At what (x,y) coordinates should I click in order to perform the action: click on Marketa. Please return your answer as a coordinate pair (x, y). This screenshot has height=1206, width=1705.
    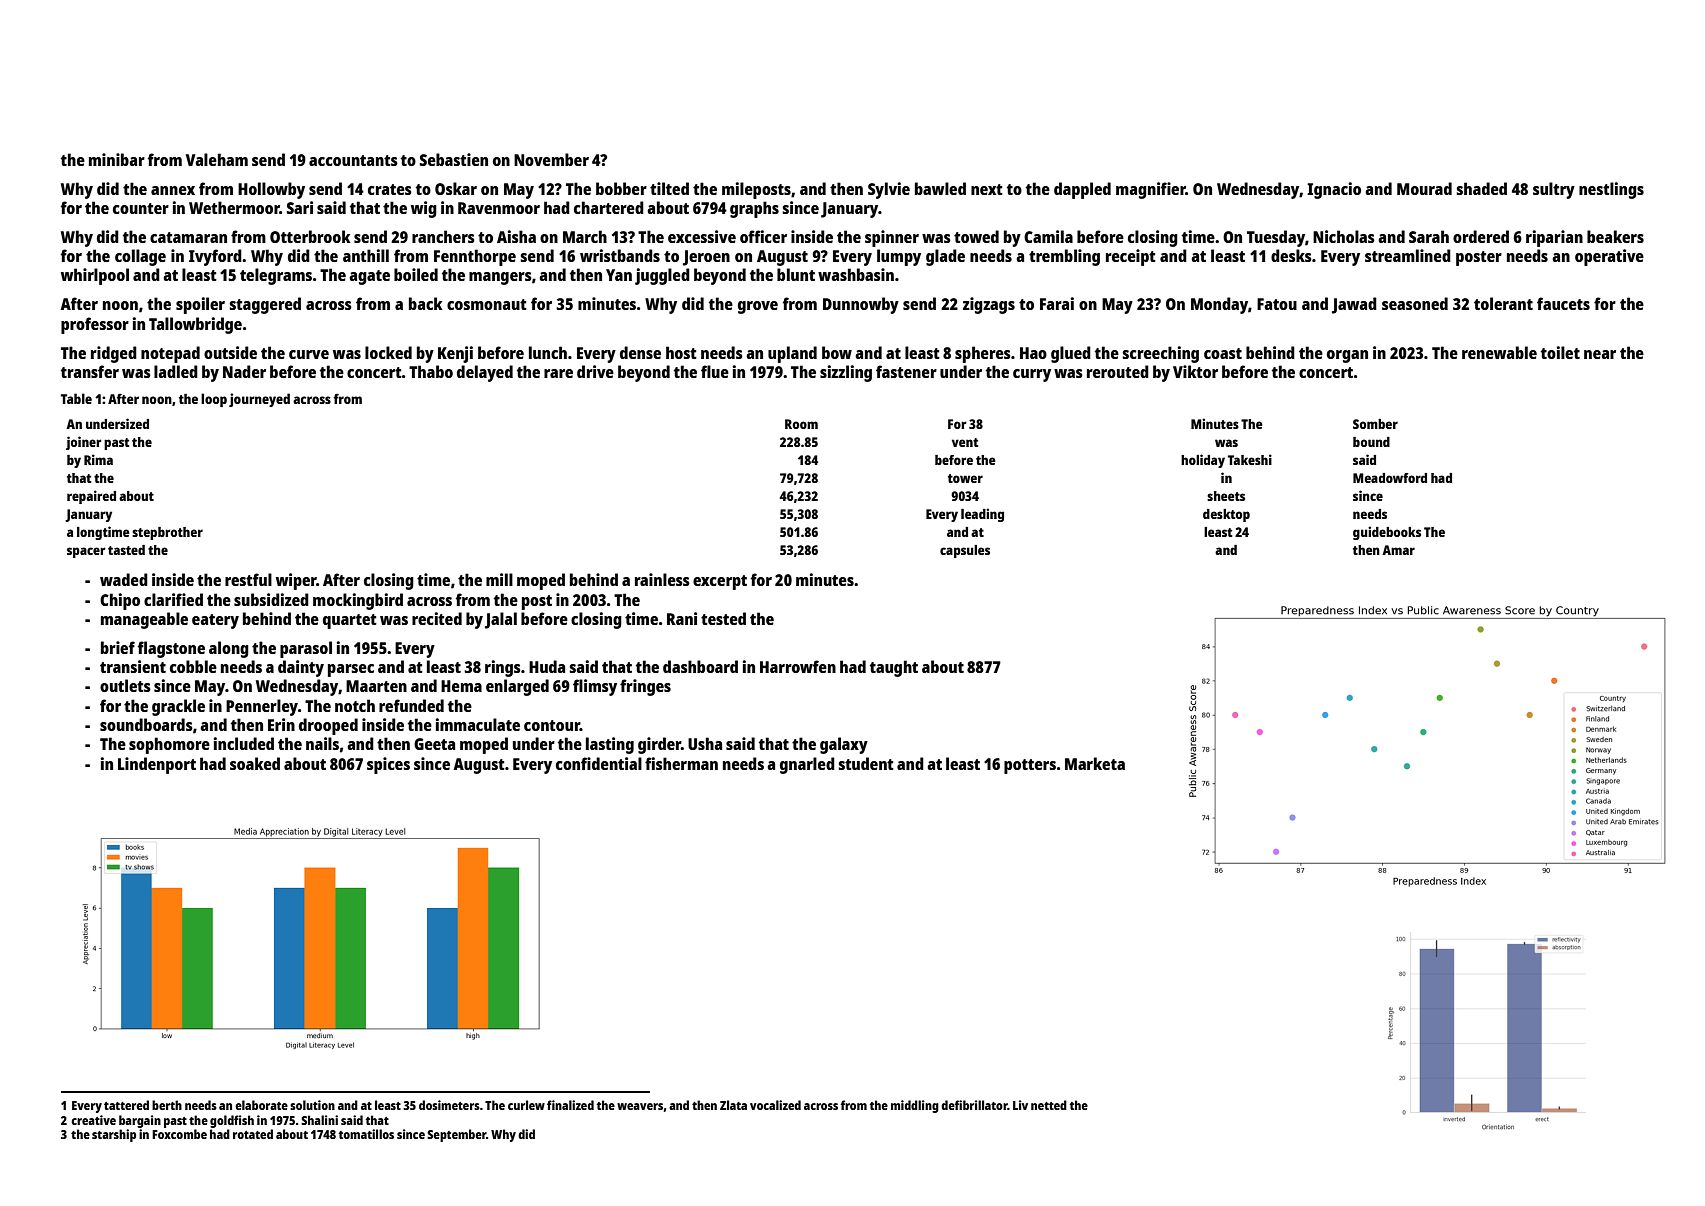
    Looking at the image, I should click on (1095, 763).
